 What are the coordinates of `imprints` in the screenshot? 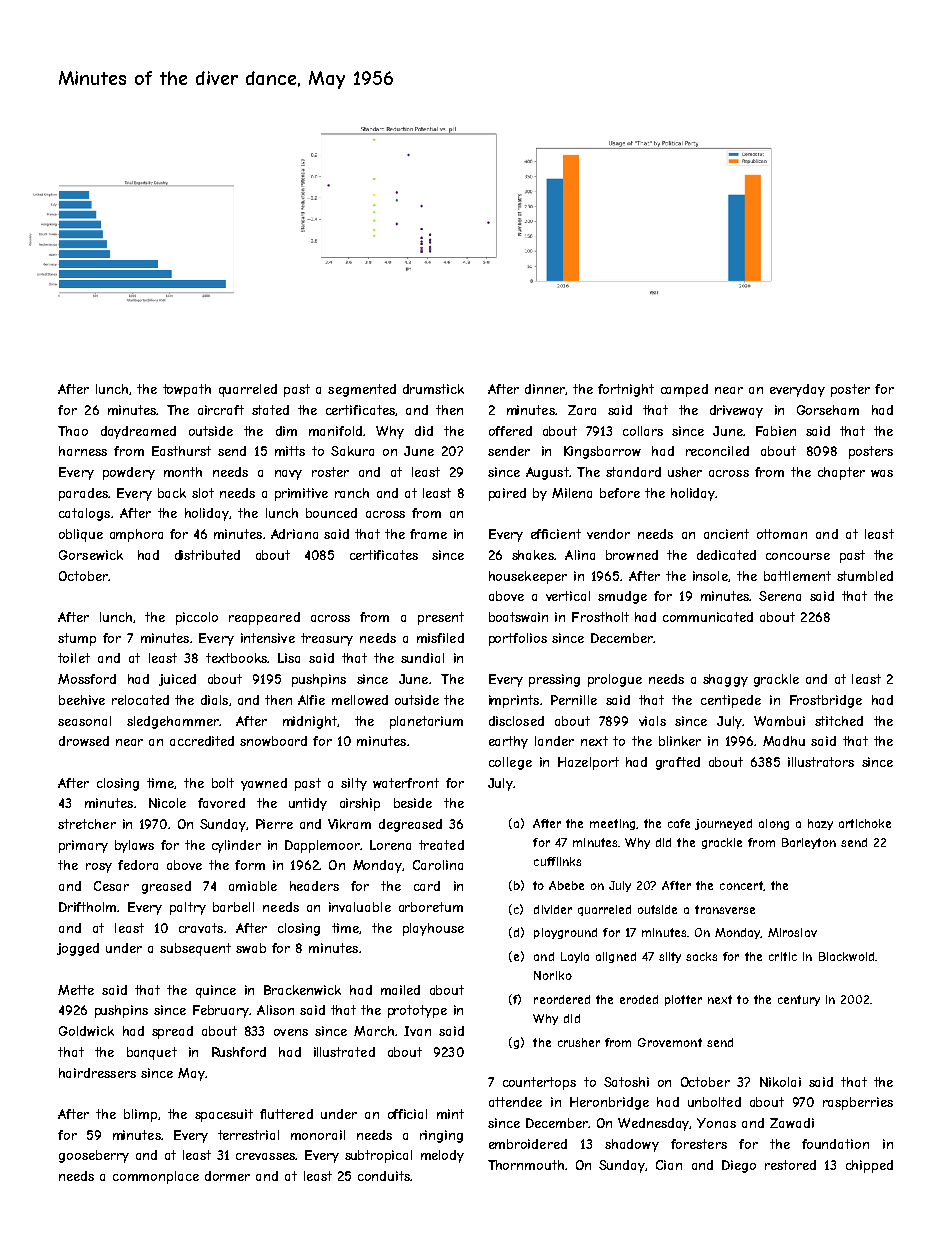 It's located at (514, 701).
